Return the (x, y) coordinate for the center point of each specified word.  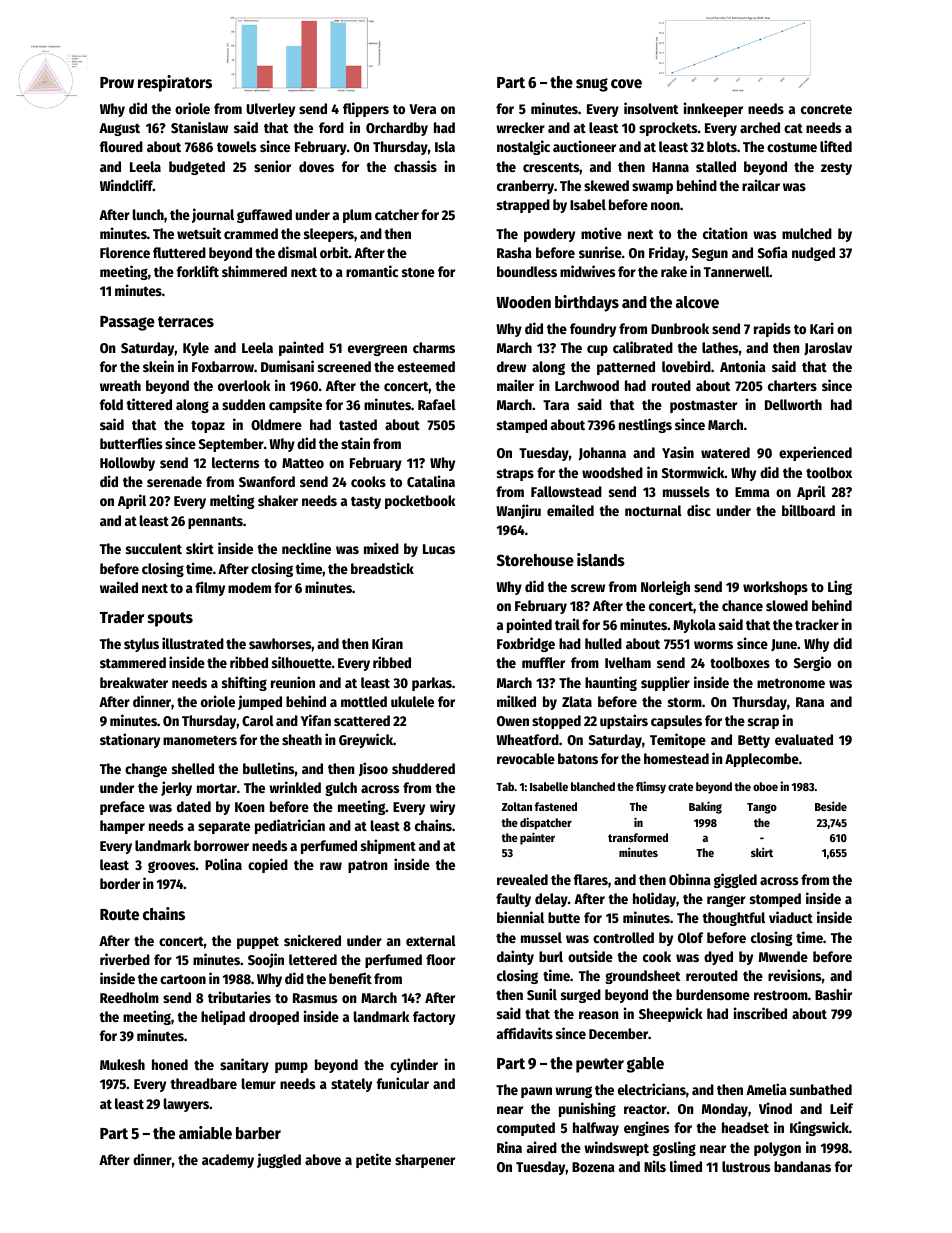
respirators (175, 83)
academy (228, 1161)
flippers (366, 109)
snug (592, 85)
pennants (215, 522)
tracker (817, 624)
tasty (366, 502)
